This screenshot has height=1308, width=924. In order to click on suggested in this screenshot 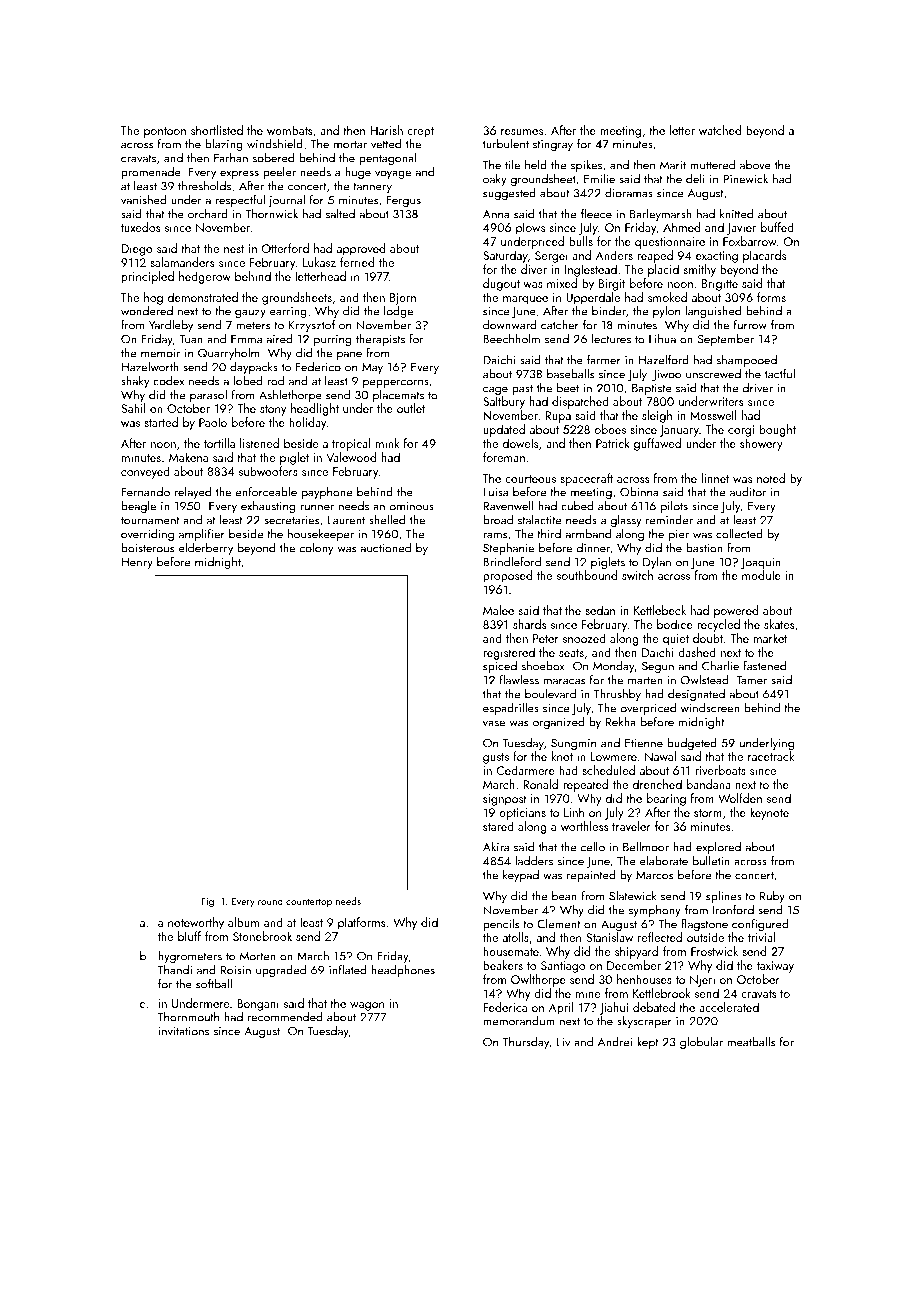, I will do `click(509, 194)`.
